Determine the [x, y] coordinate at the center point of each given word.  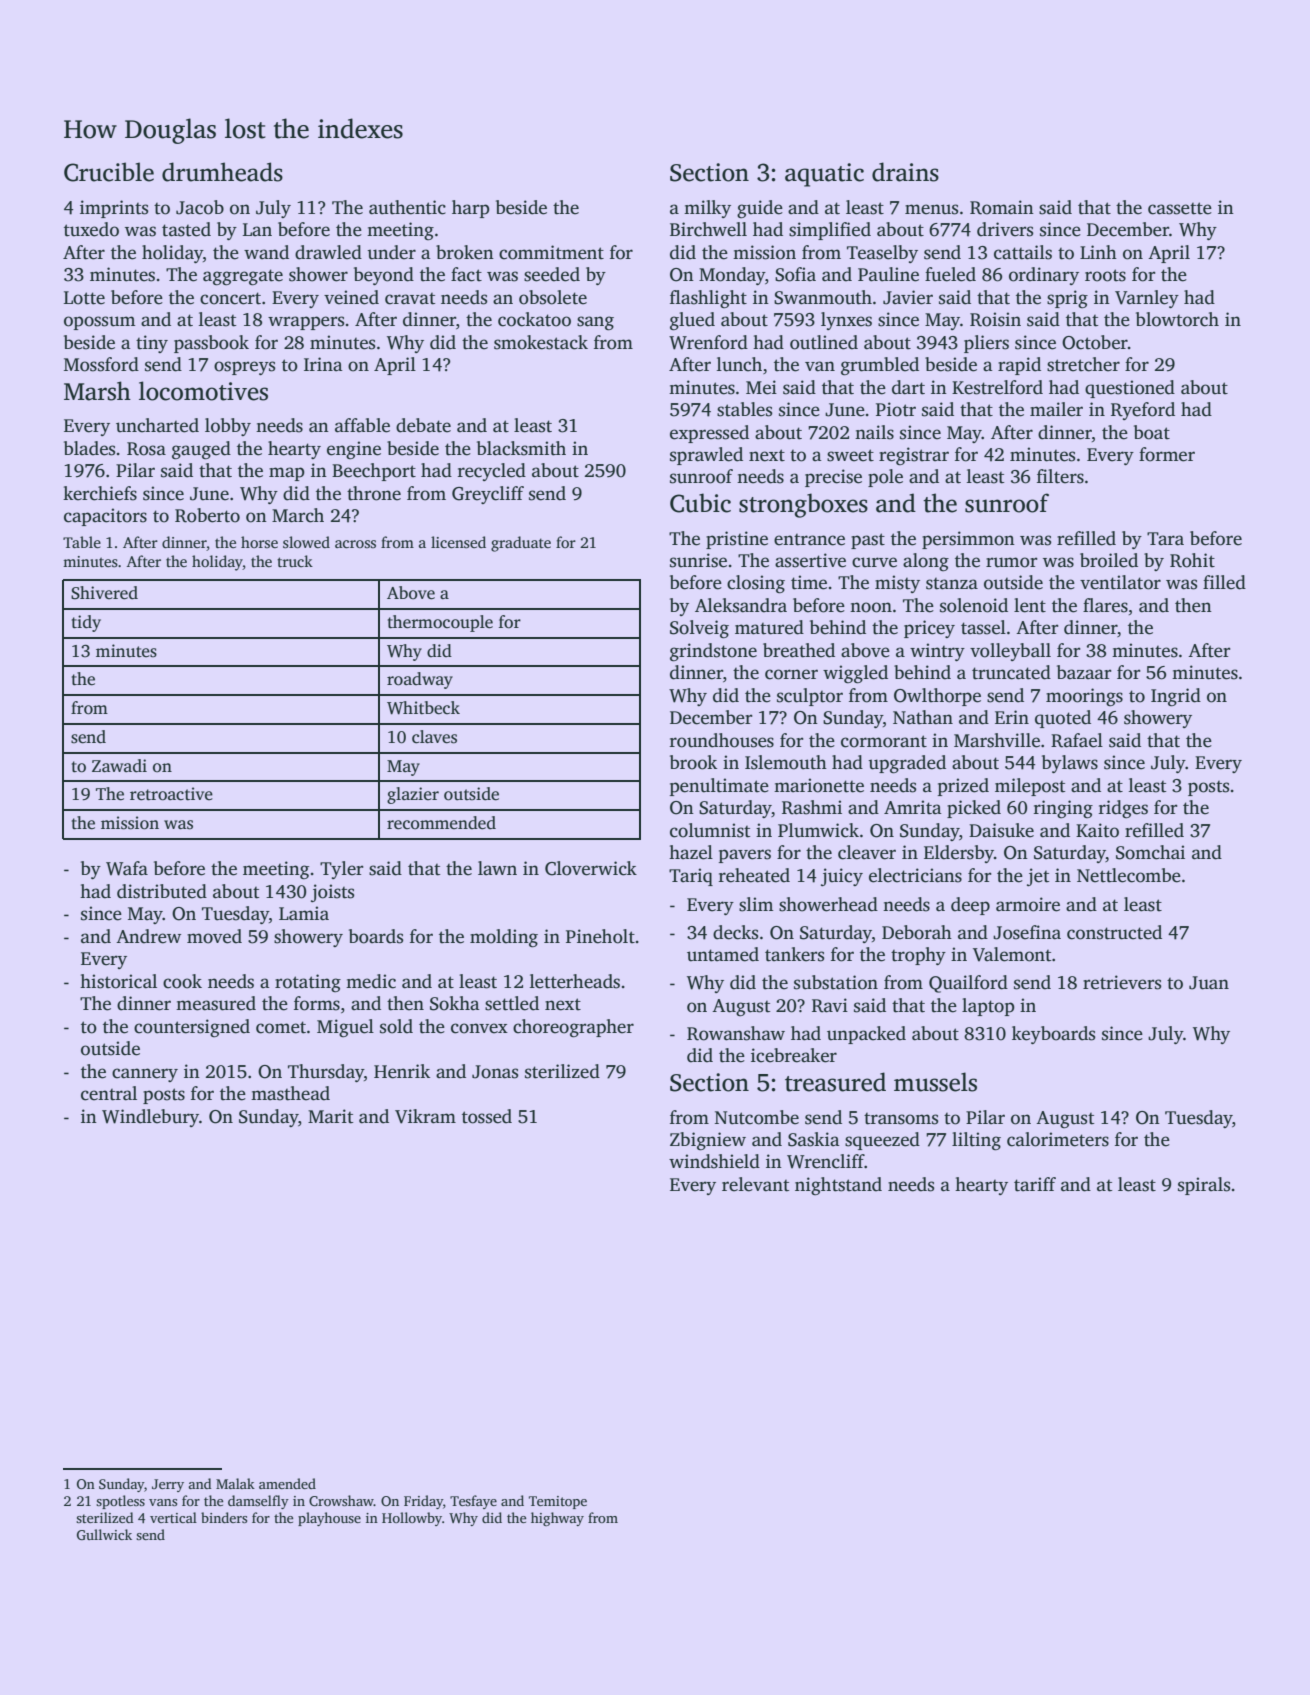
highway [557, 1519]
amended [287, 1483]
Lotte [84, 298]
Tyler [341, 870]
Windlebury [150, 1118]
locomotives [203, 391]
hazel [691, 852]
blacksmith [521, 448]
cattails [1023, 252]
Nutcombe [757, 1117]
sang [595, 323]
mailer [1056, 409]
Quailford [968, 984]
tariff [1035, 1184]
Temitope [558, 1502]
